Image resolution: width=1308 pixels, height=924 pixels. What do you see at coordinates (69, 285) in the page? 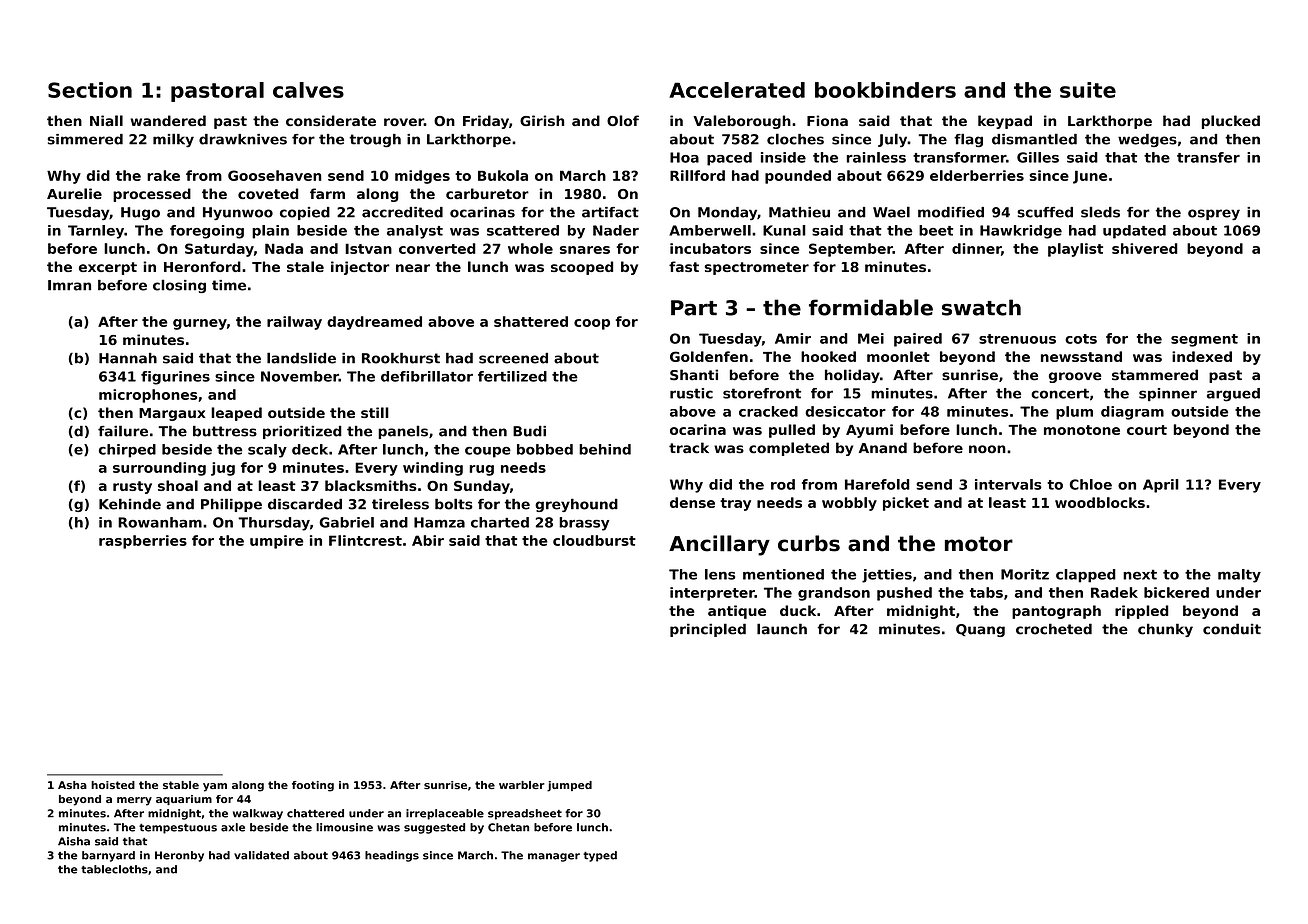
I see `Imran` at bounding box center [69, 285].
